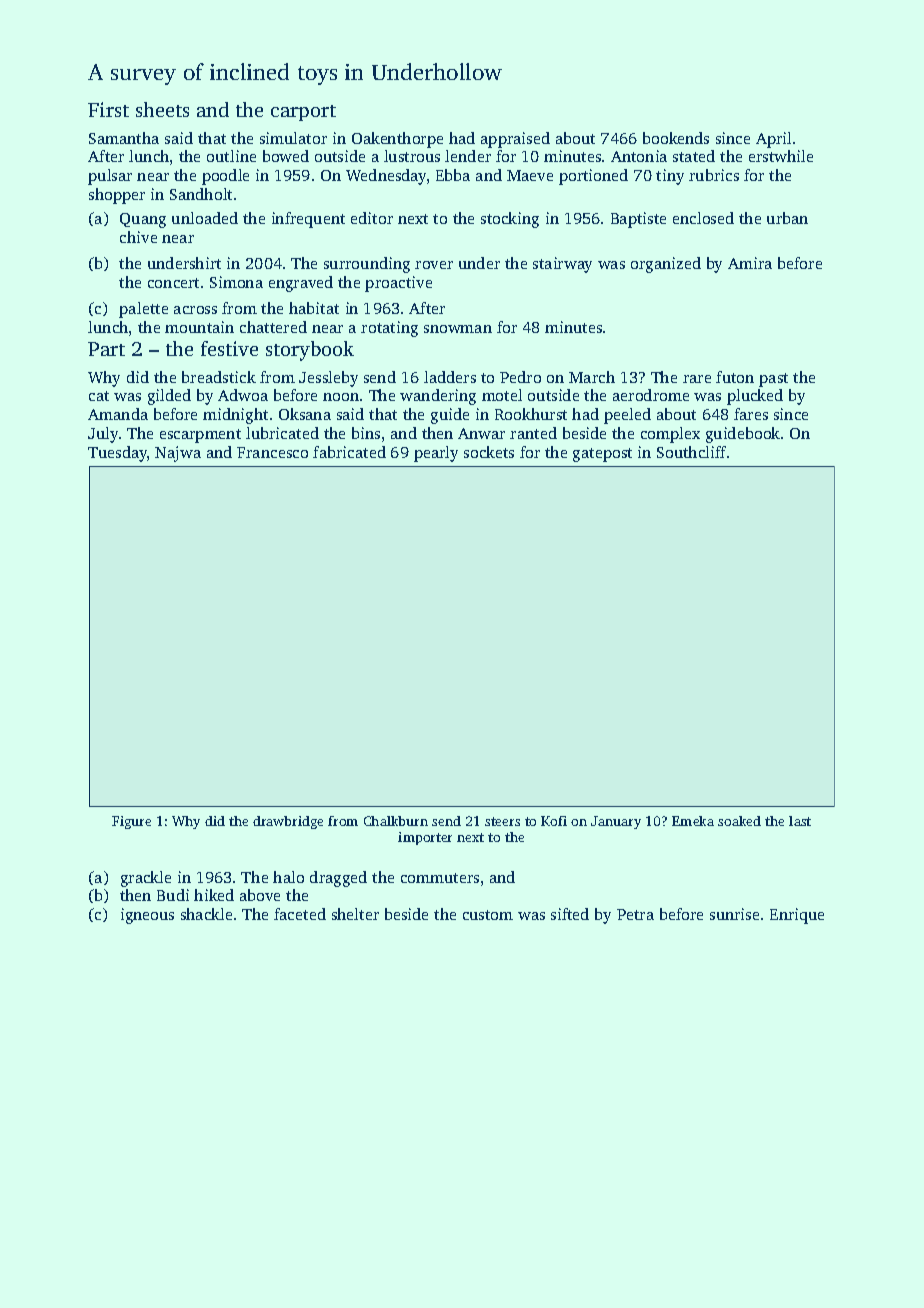 The height and width of the screenshot is (1308, 924). What do you see at coordinates (773, 140) in the screenshot?
I see `April` at bounding box center [773, 140].
